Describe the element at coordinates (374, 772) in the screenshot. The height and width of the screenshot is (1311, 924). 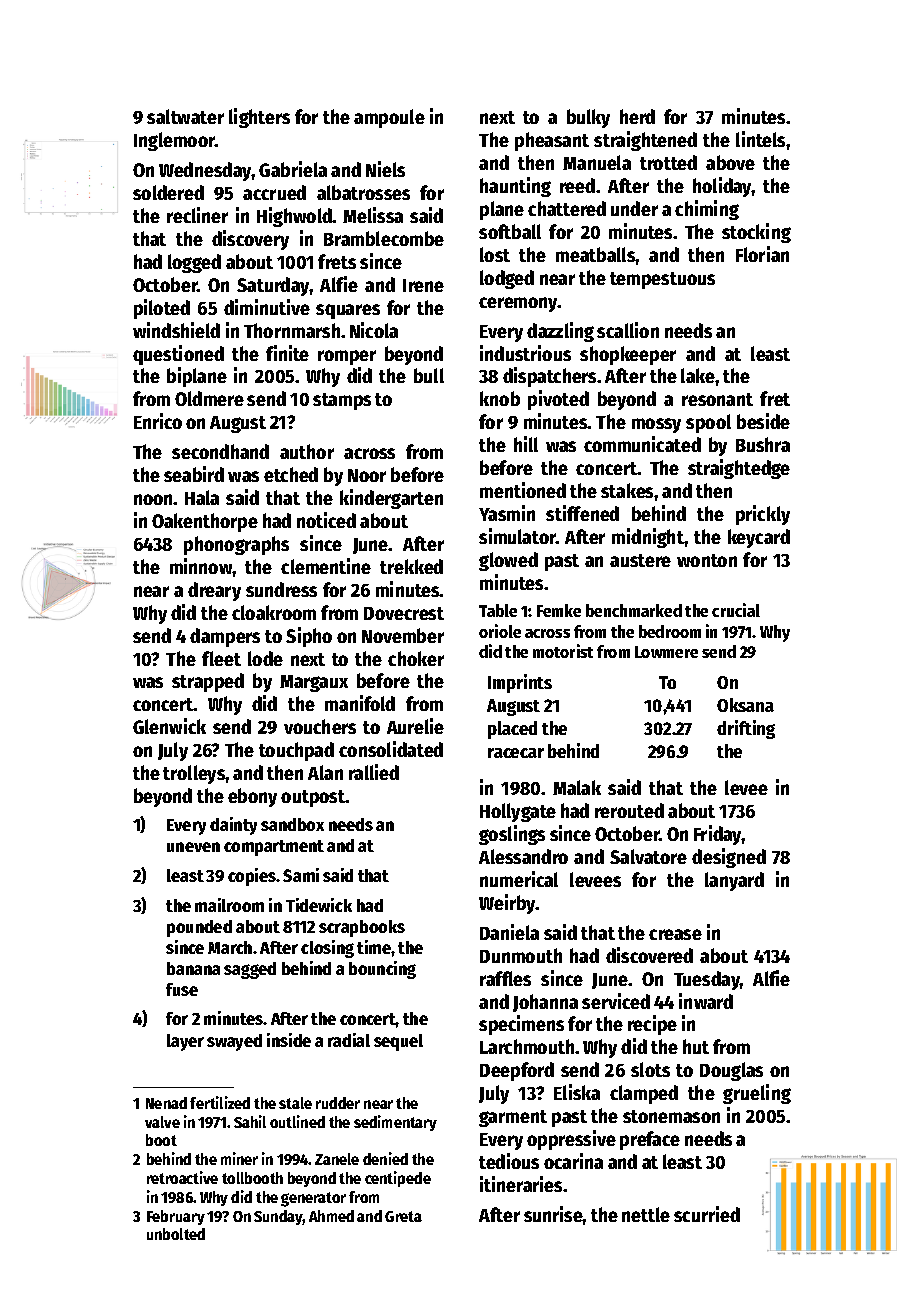
I see `rallied` at that location.
